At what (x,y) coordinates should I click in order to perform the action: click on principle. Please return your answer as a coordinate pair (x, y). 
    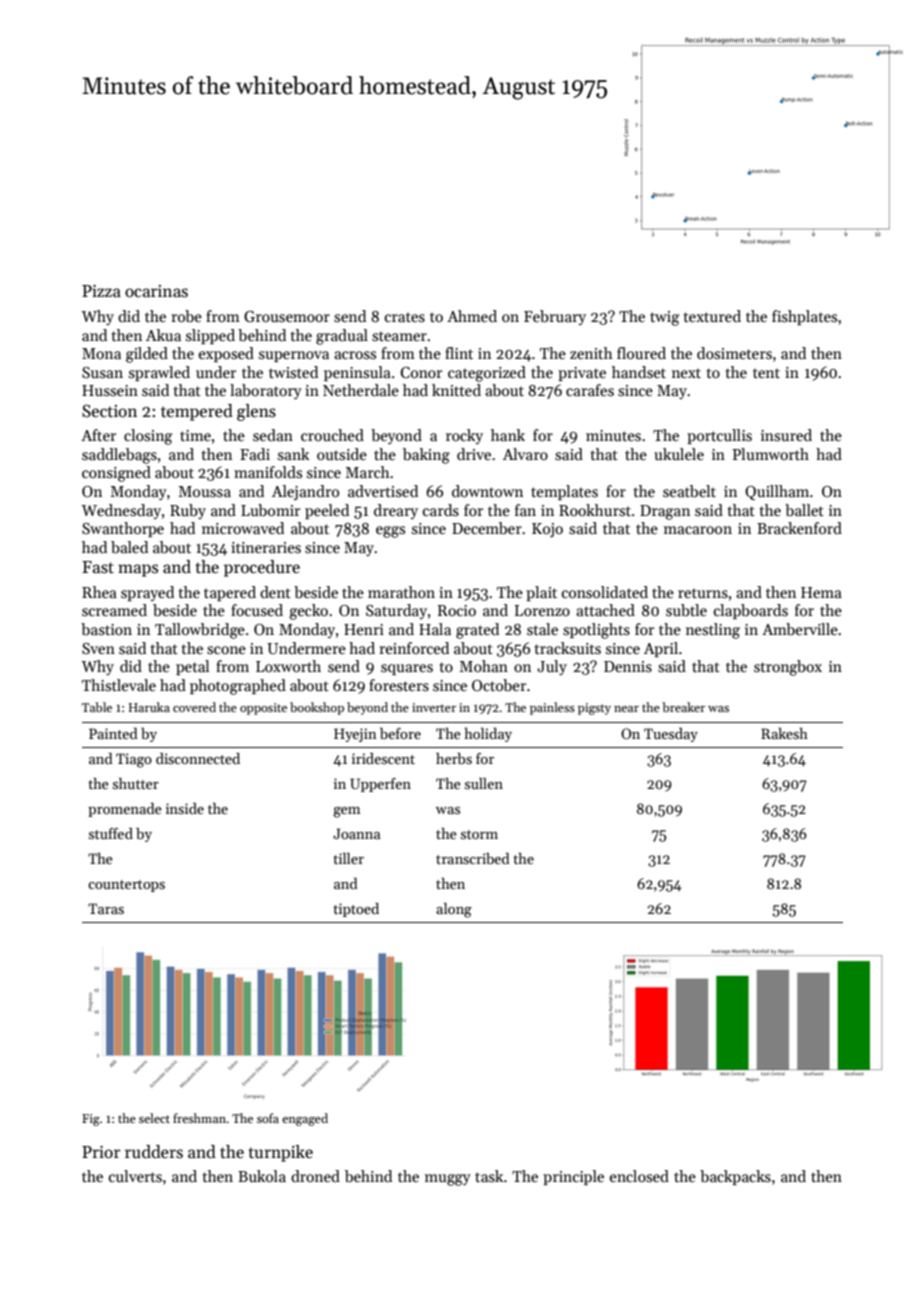
    Looking at the image, I should click on (573, 1177).
